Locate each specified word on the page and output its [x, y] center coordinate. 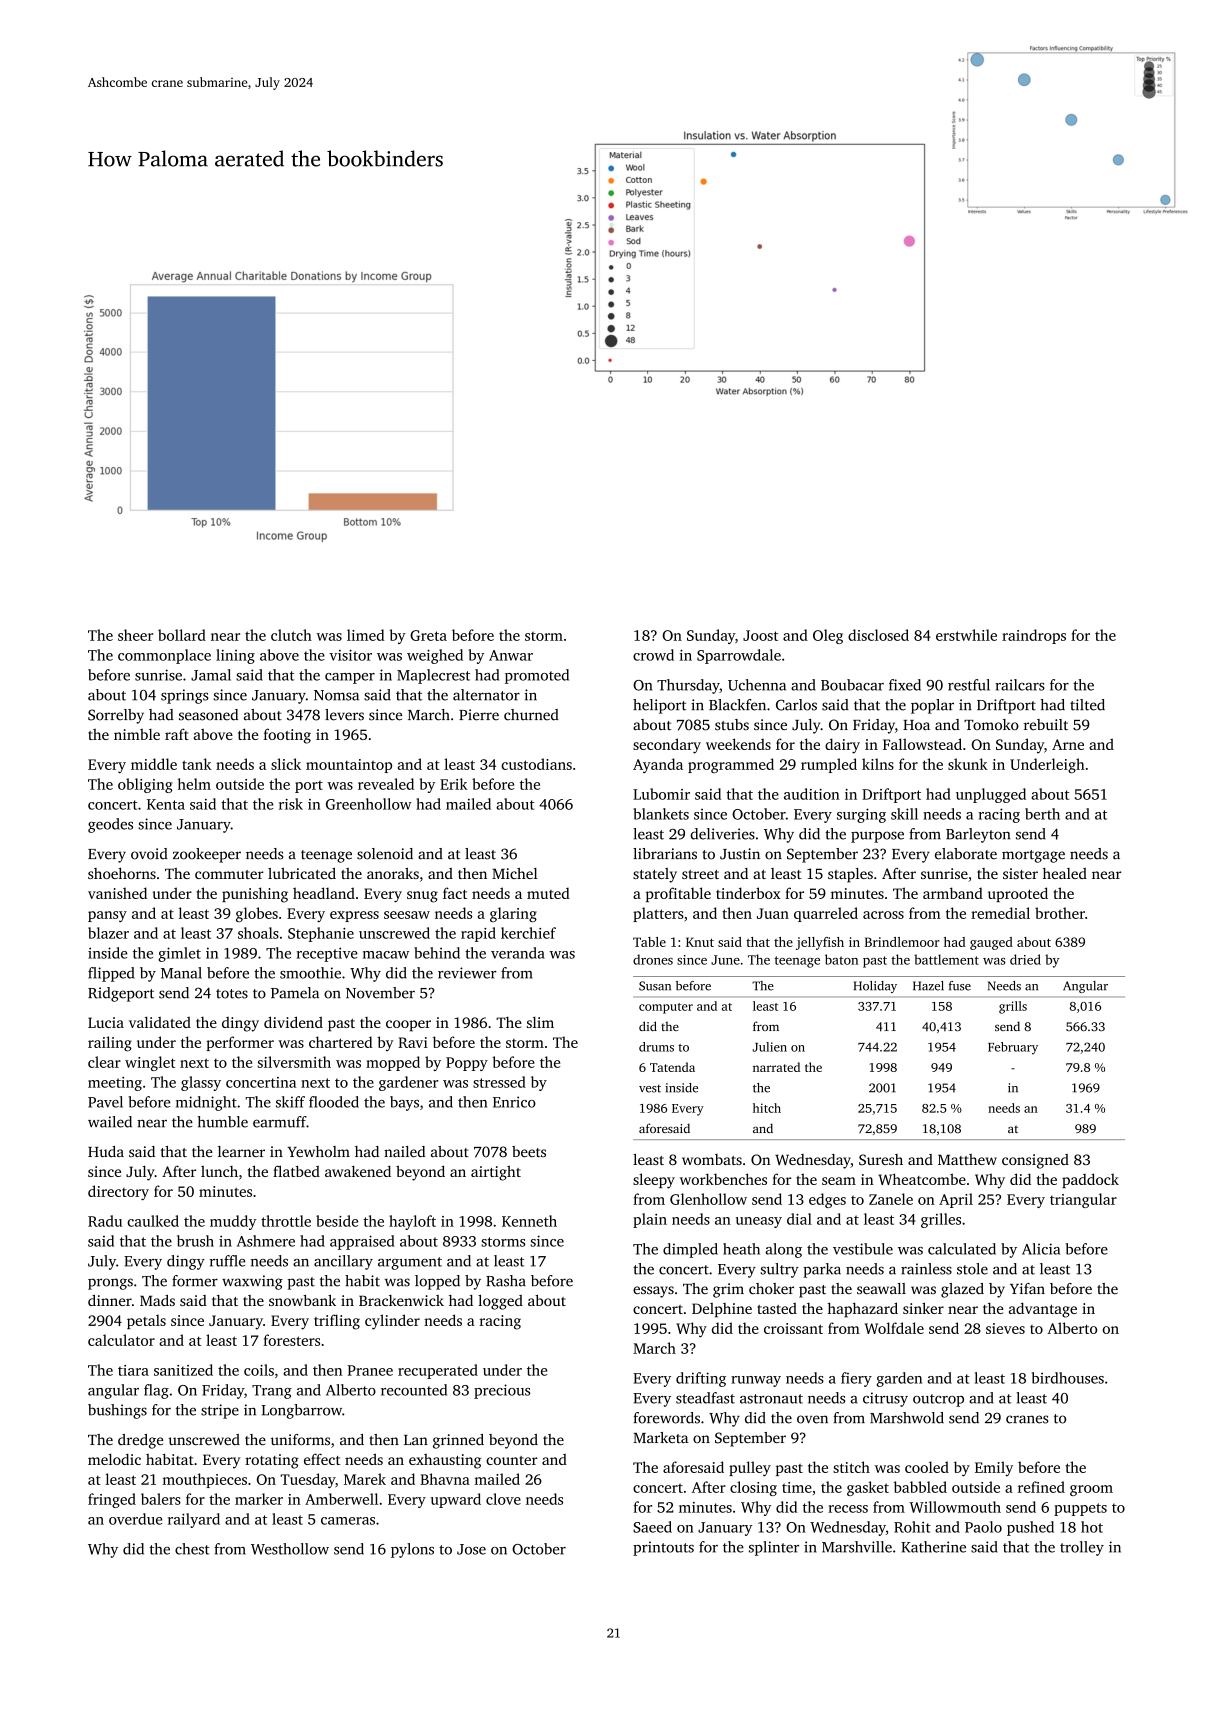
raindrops [1034, 636]
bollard [182, 635]
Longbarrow [301, 1411]
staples [850, 875]
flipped [111, 974]
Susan [655, 986]
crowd [653, 655]
